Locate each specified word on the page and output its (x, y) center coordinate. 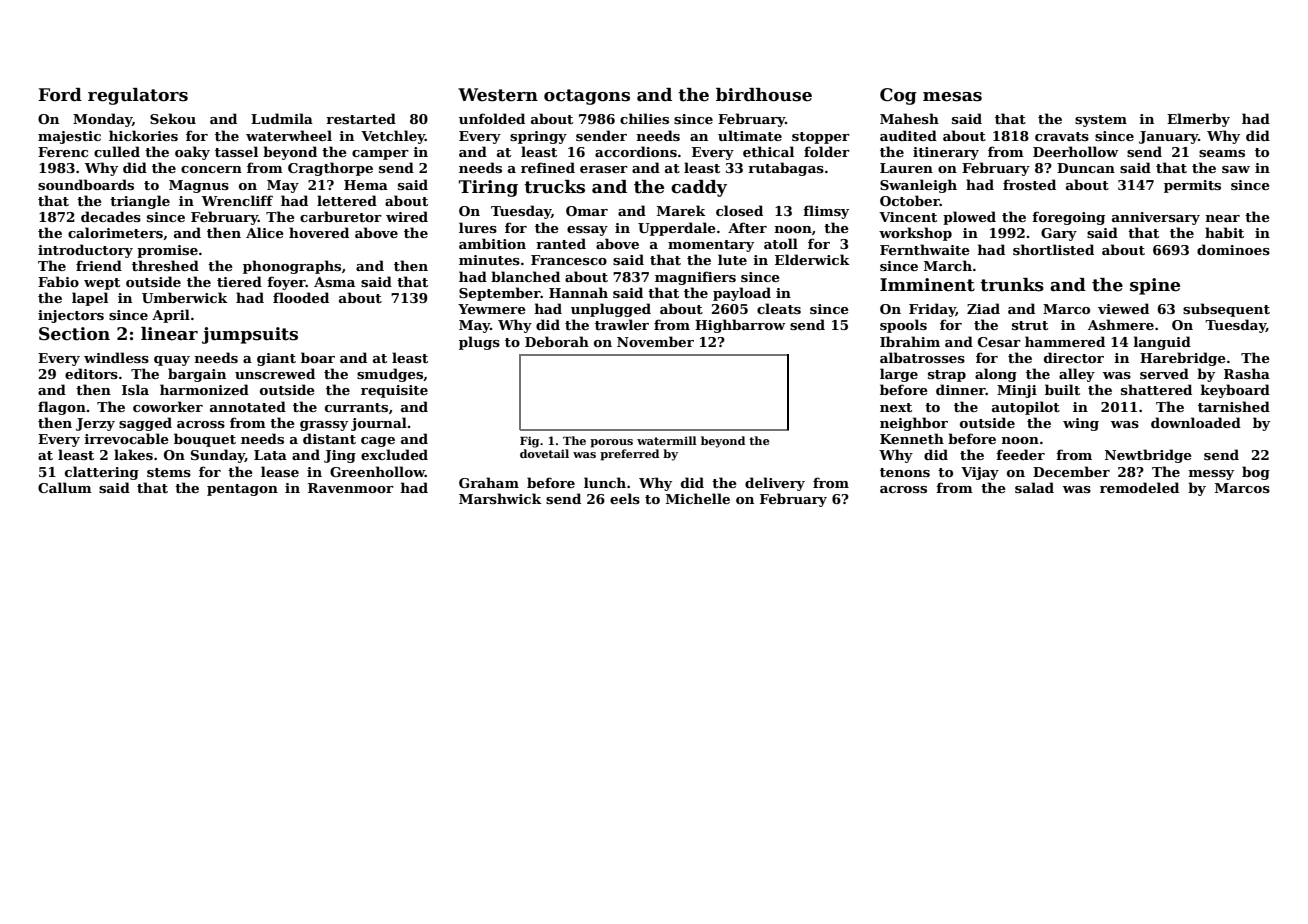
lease (280, 471)
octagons (587, 97)
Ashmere (1121, 324)
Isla (135, 389)
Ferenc (63, 152)
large (899, 375)
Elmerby (1198, 120)
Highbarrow (740, 326)
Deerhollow (1075, 151)
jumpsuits (250, 335)
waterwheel (289, 135)
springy (538, 137)
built (1062, 389)
